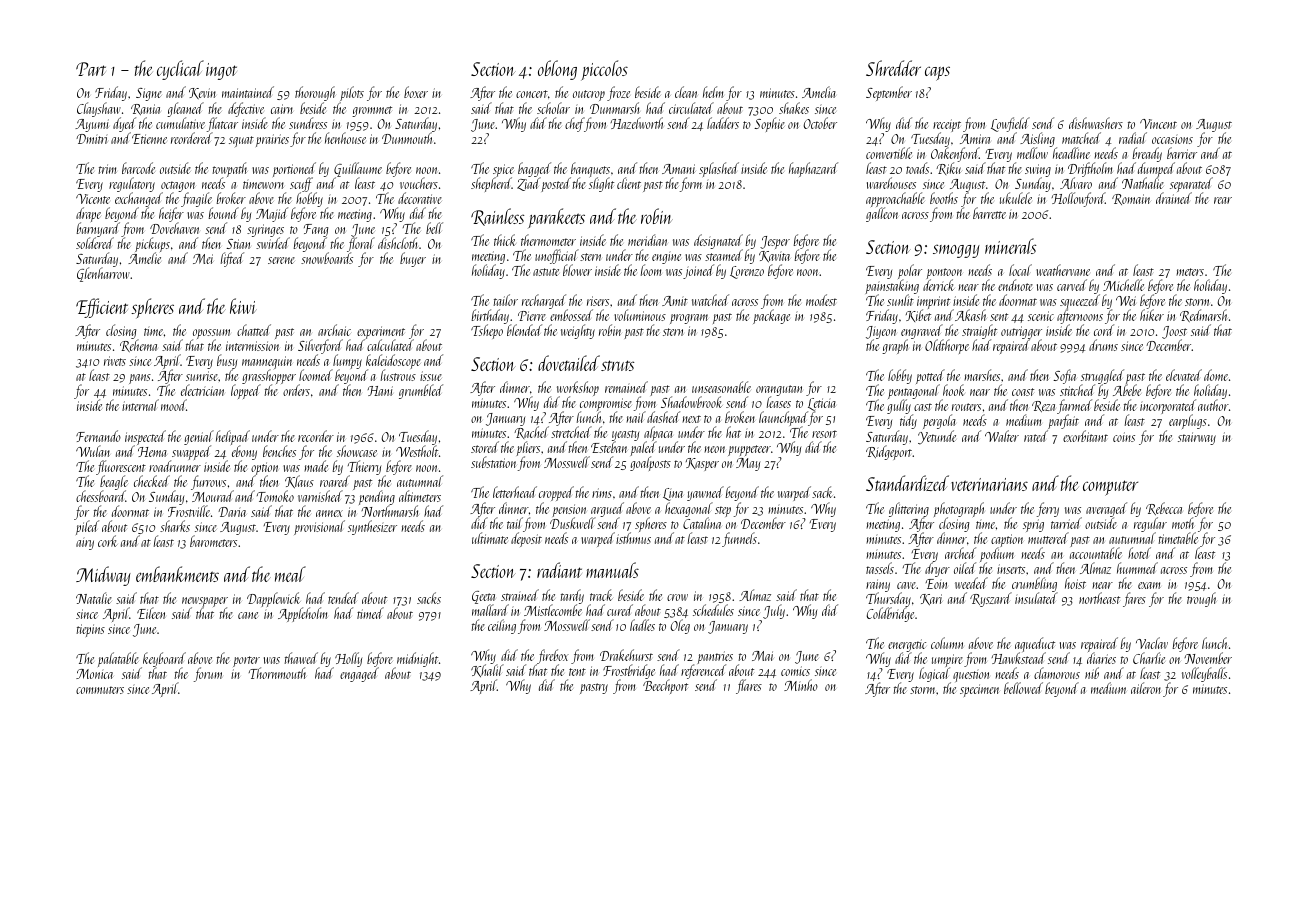 The image size is (1308, 924). I want to click on snowboards, so click(327, 258).
